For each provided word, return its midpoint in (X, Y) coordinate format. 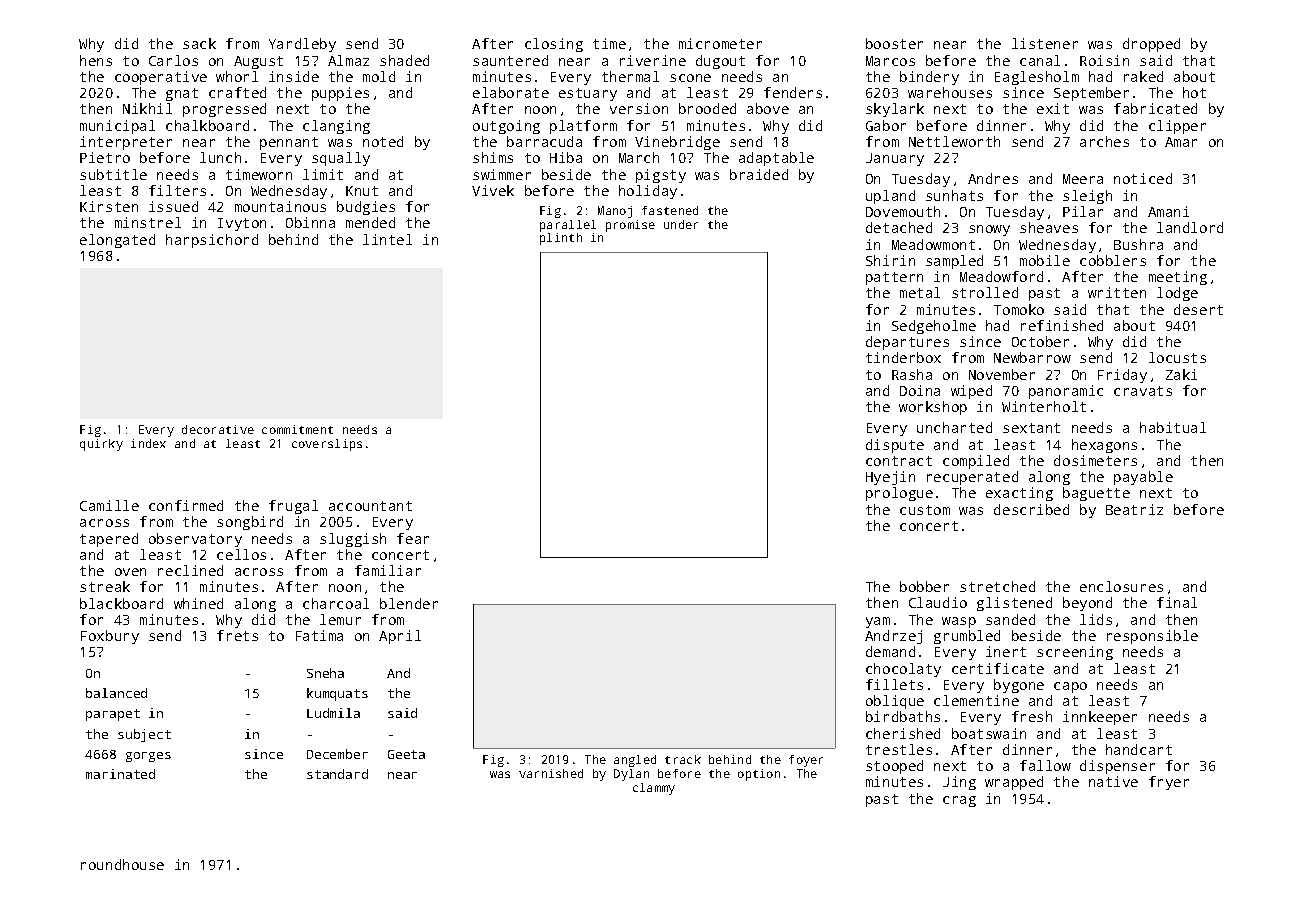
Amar (1181, 142)
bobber (924, 586)
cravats (1143, 391)
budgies (366, 208)
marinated (120, 774)
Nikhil (147, 108)
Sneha (325, 673)
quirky (101, 445)
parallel (568, 226)
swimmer (502, 174)
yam (878, 622)
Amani (1168, 211)
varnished (551, 773)
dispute (895, 446)
